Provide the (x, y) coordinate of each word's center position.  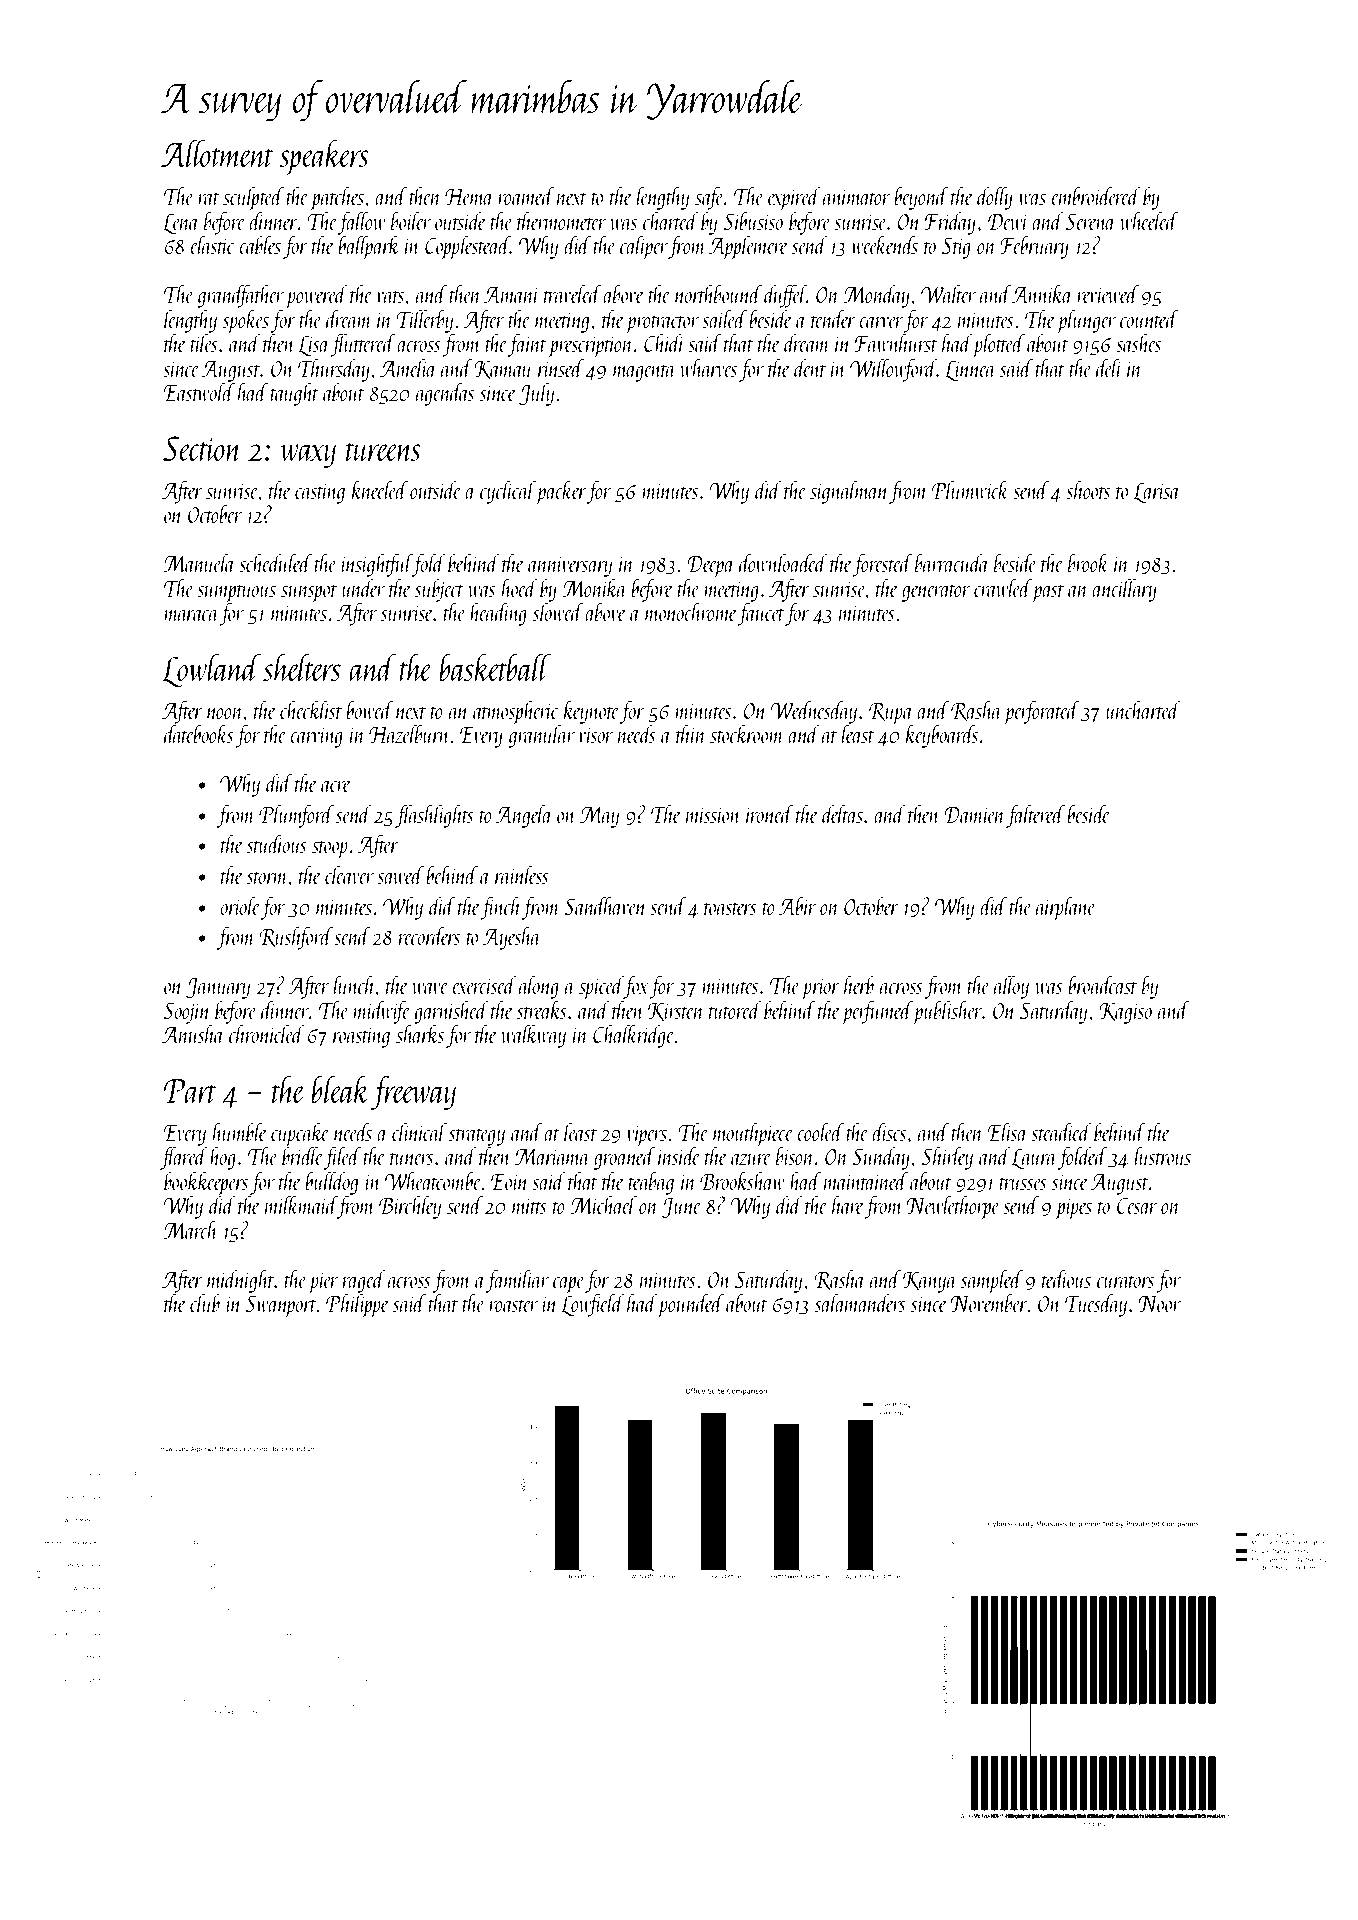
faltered (1035, 816)
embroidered (1096, 195)
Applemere (748, 247)
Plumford (296, 816)
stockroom (747, 733)
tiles (204, 342)
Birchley (410, 1207)
